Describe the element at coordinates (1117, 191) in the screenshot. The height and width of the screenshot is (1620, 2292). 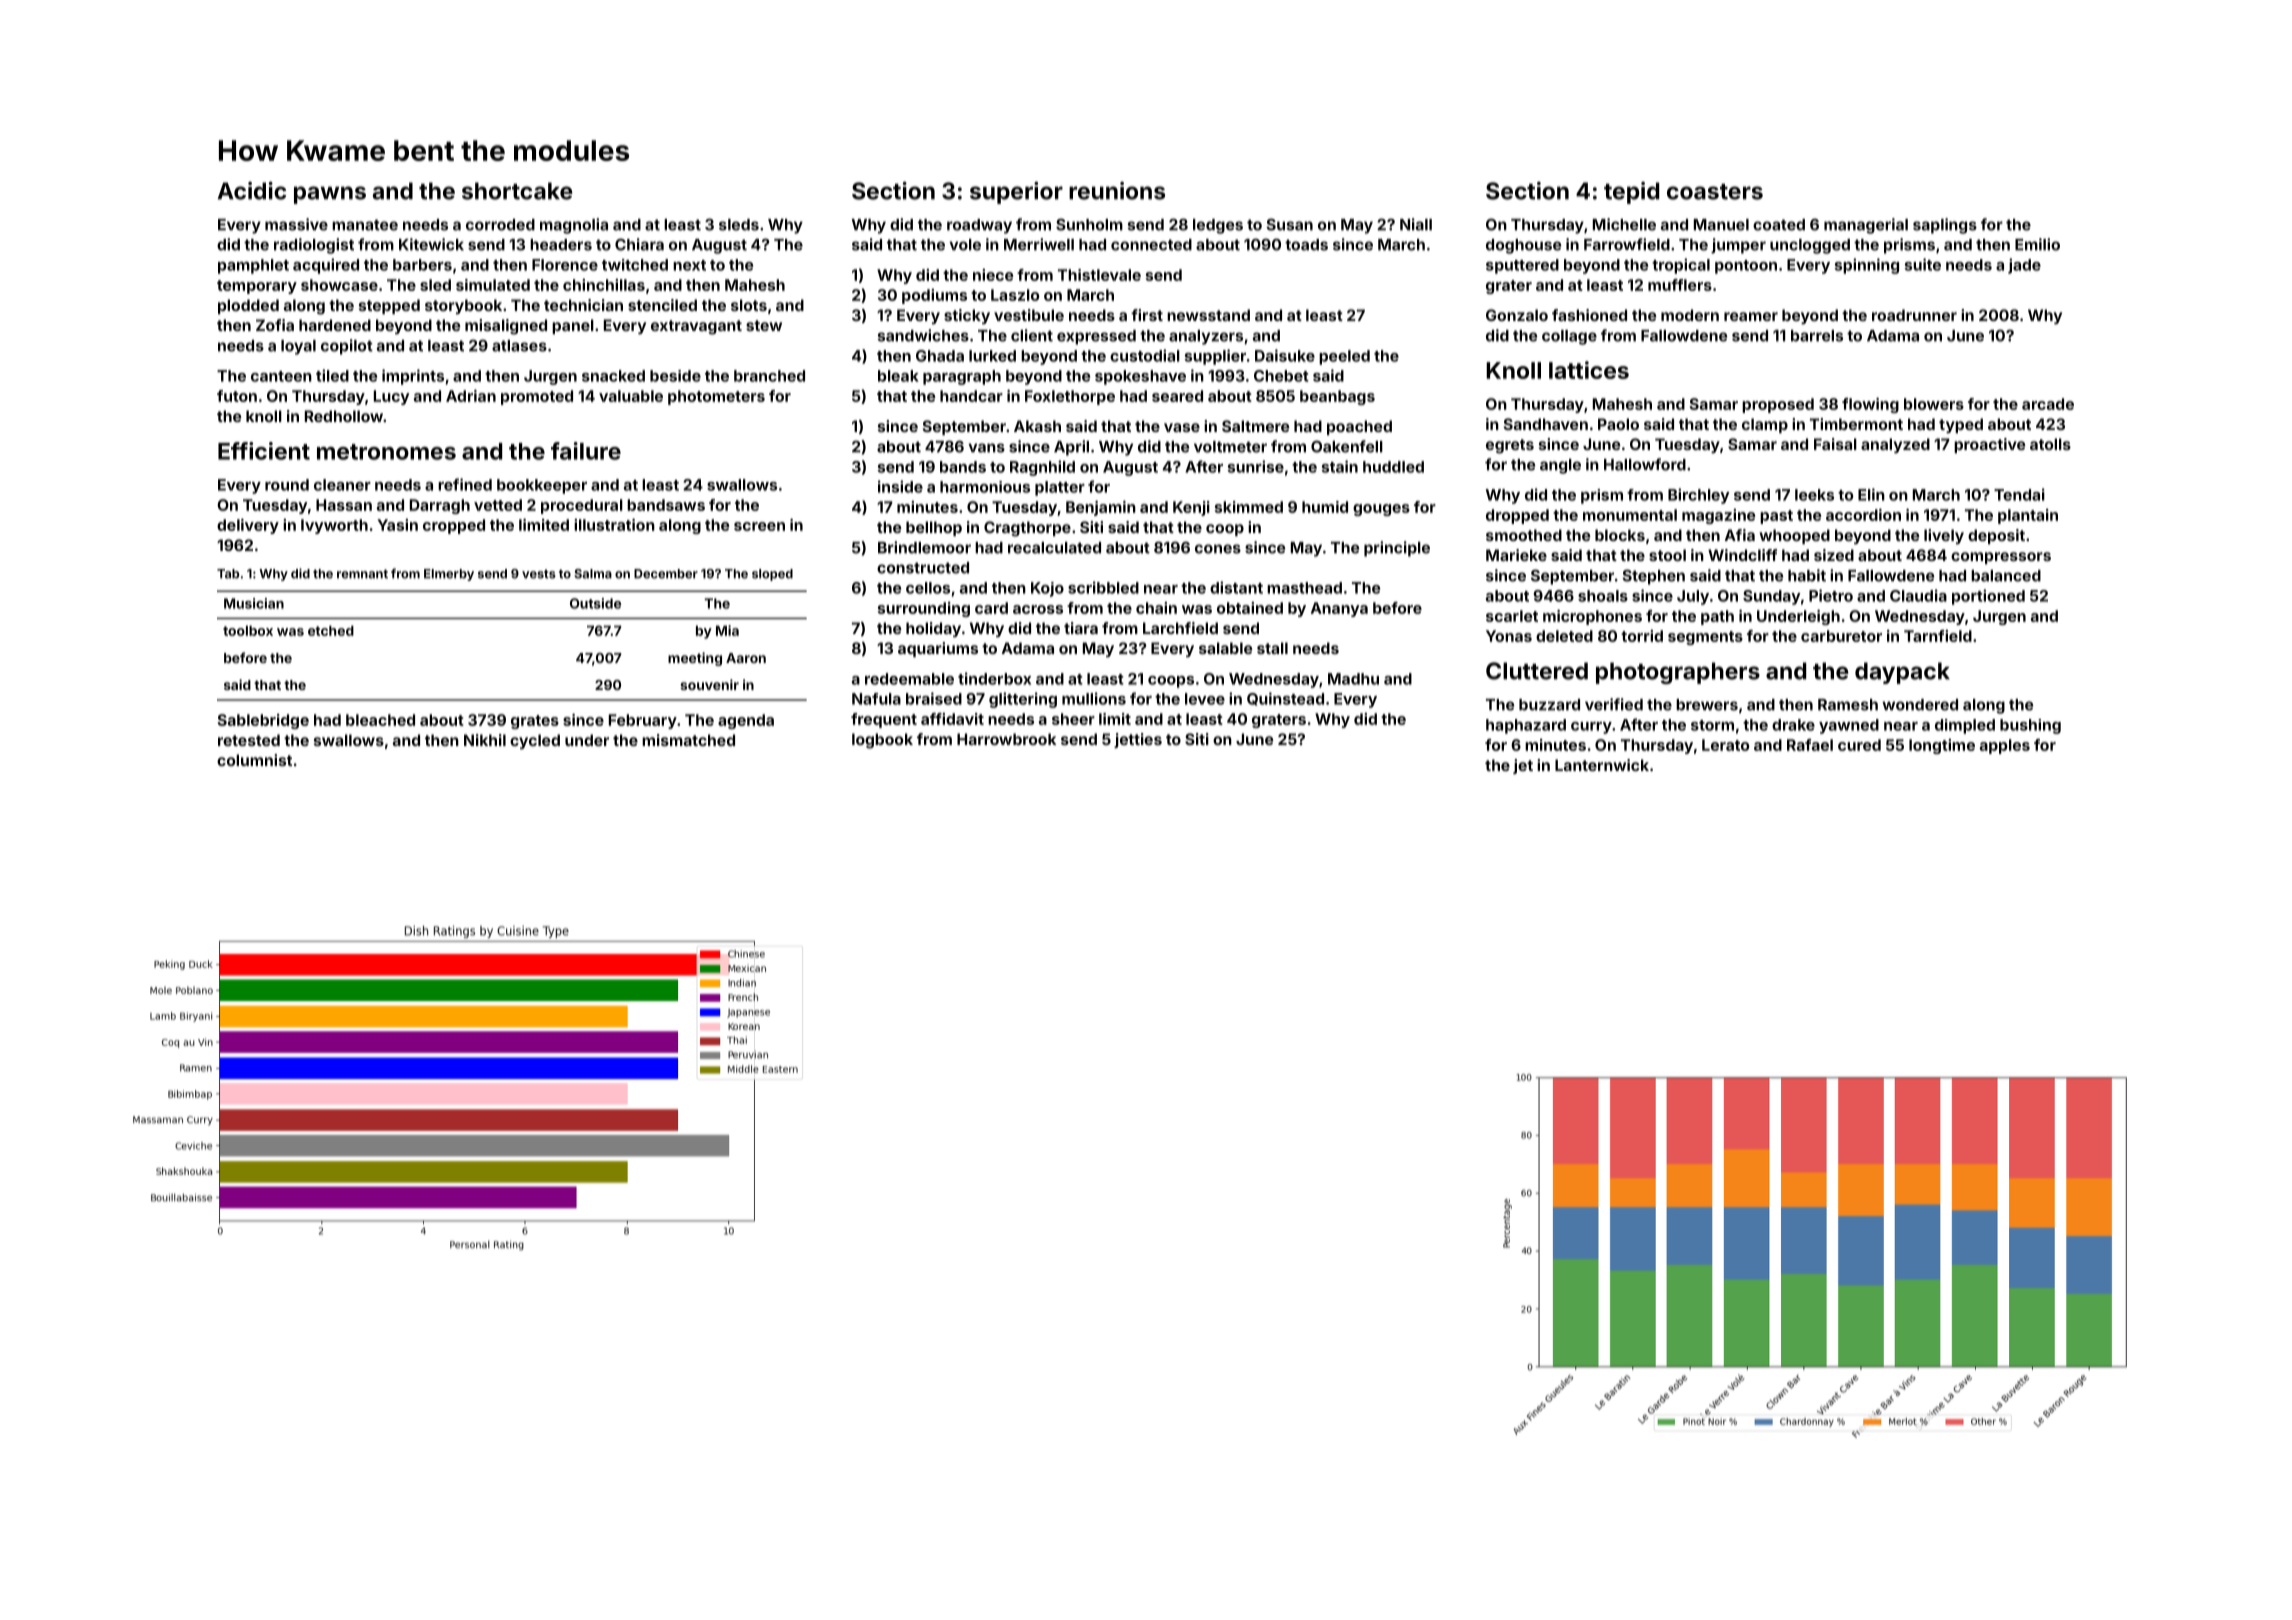
I see `reunions` at that location.
